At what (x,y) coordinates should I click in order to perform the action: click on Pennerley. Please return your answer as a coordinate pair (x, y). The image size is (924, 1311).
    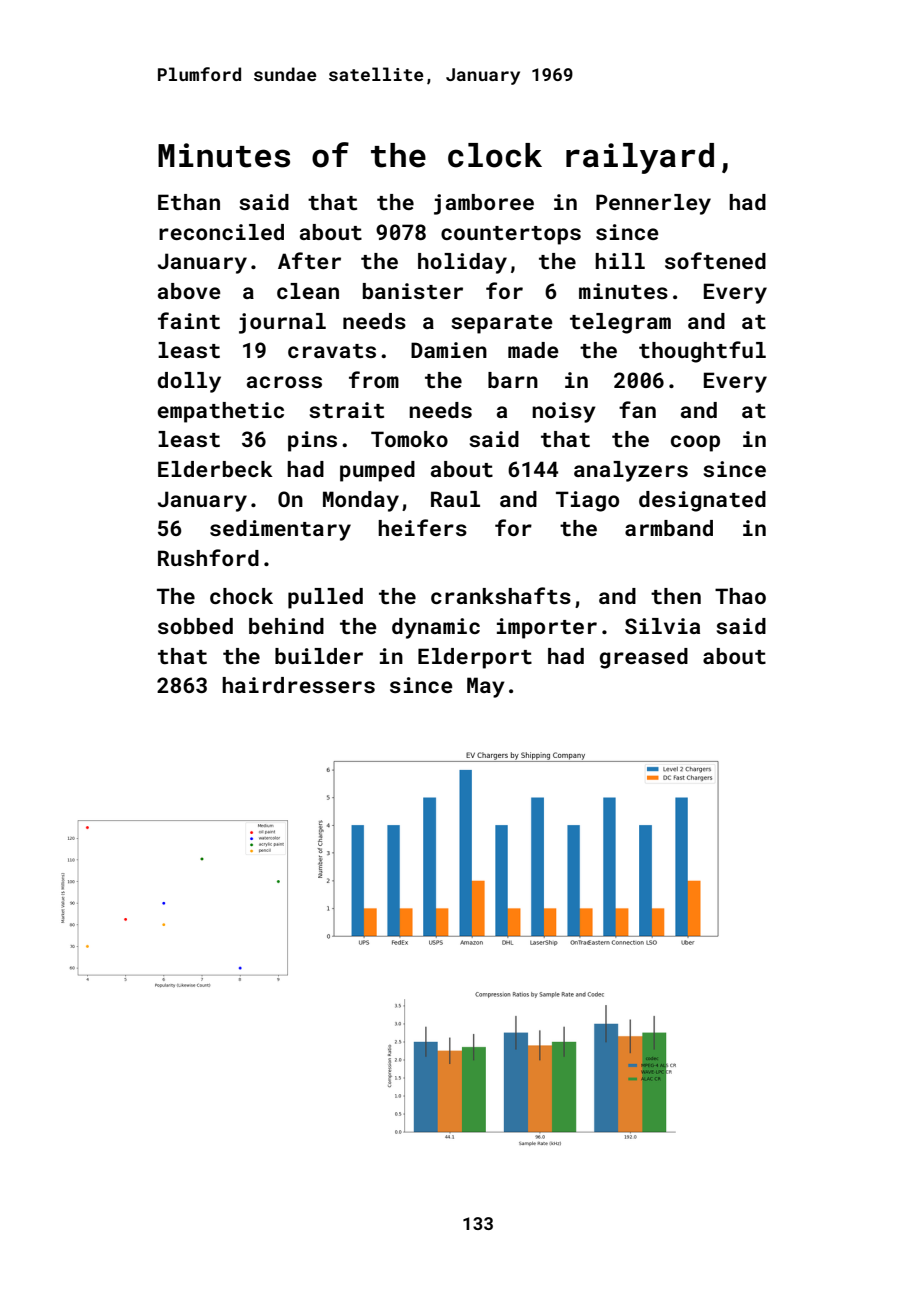
    Looking at the image, I should click on (653, 204).
